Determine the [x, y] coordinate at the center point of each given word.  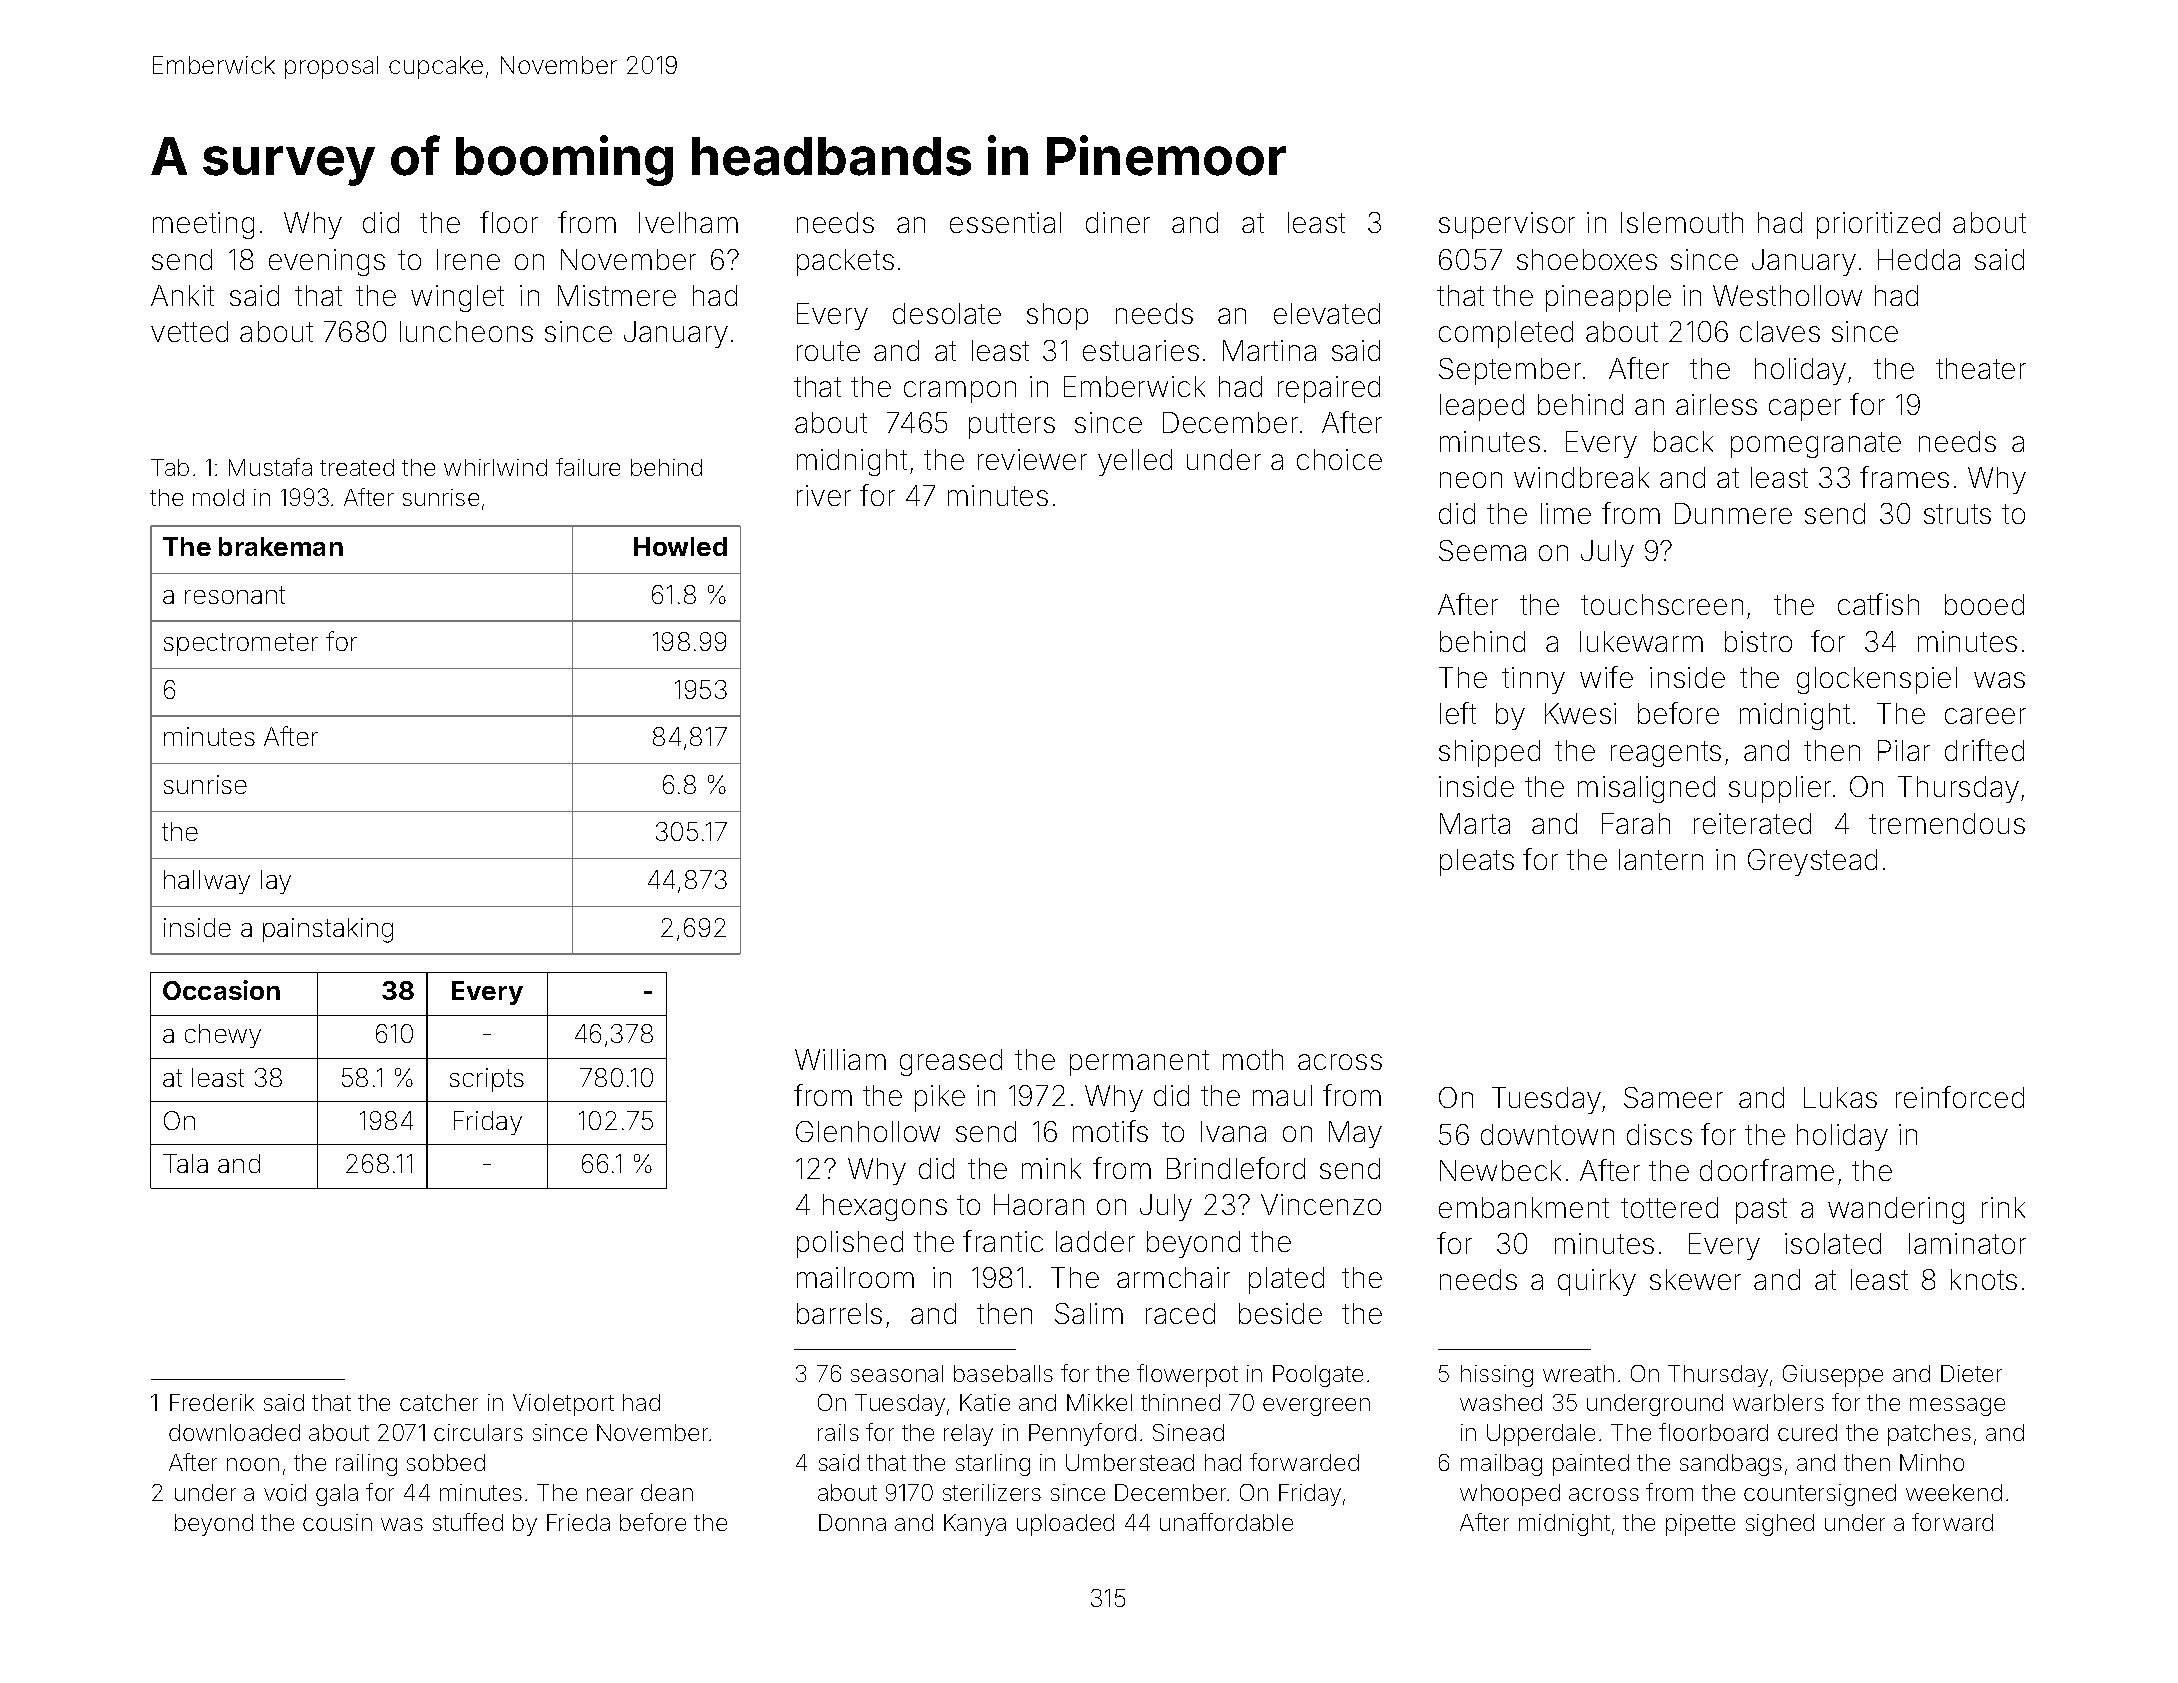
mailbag [1501, 1465]
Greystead [1812, 862]
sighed [1780, 1525]
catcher [439, 1402]
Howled [680, 546]
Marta [1475, 823]
